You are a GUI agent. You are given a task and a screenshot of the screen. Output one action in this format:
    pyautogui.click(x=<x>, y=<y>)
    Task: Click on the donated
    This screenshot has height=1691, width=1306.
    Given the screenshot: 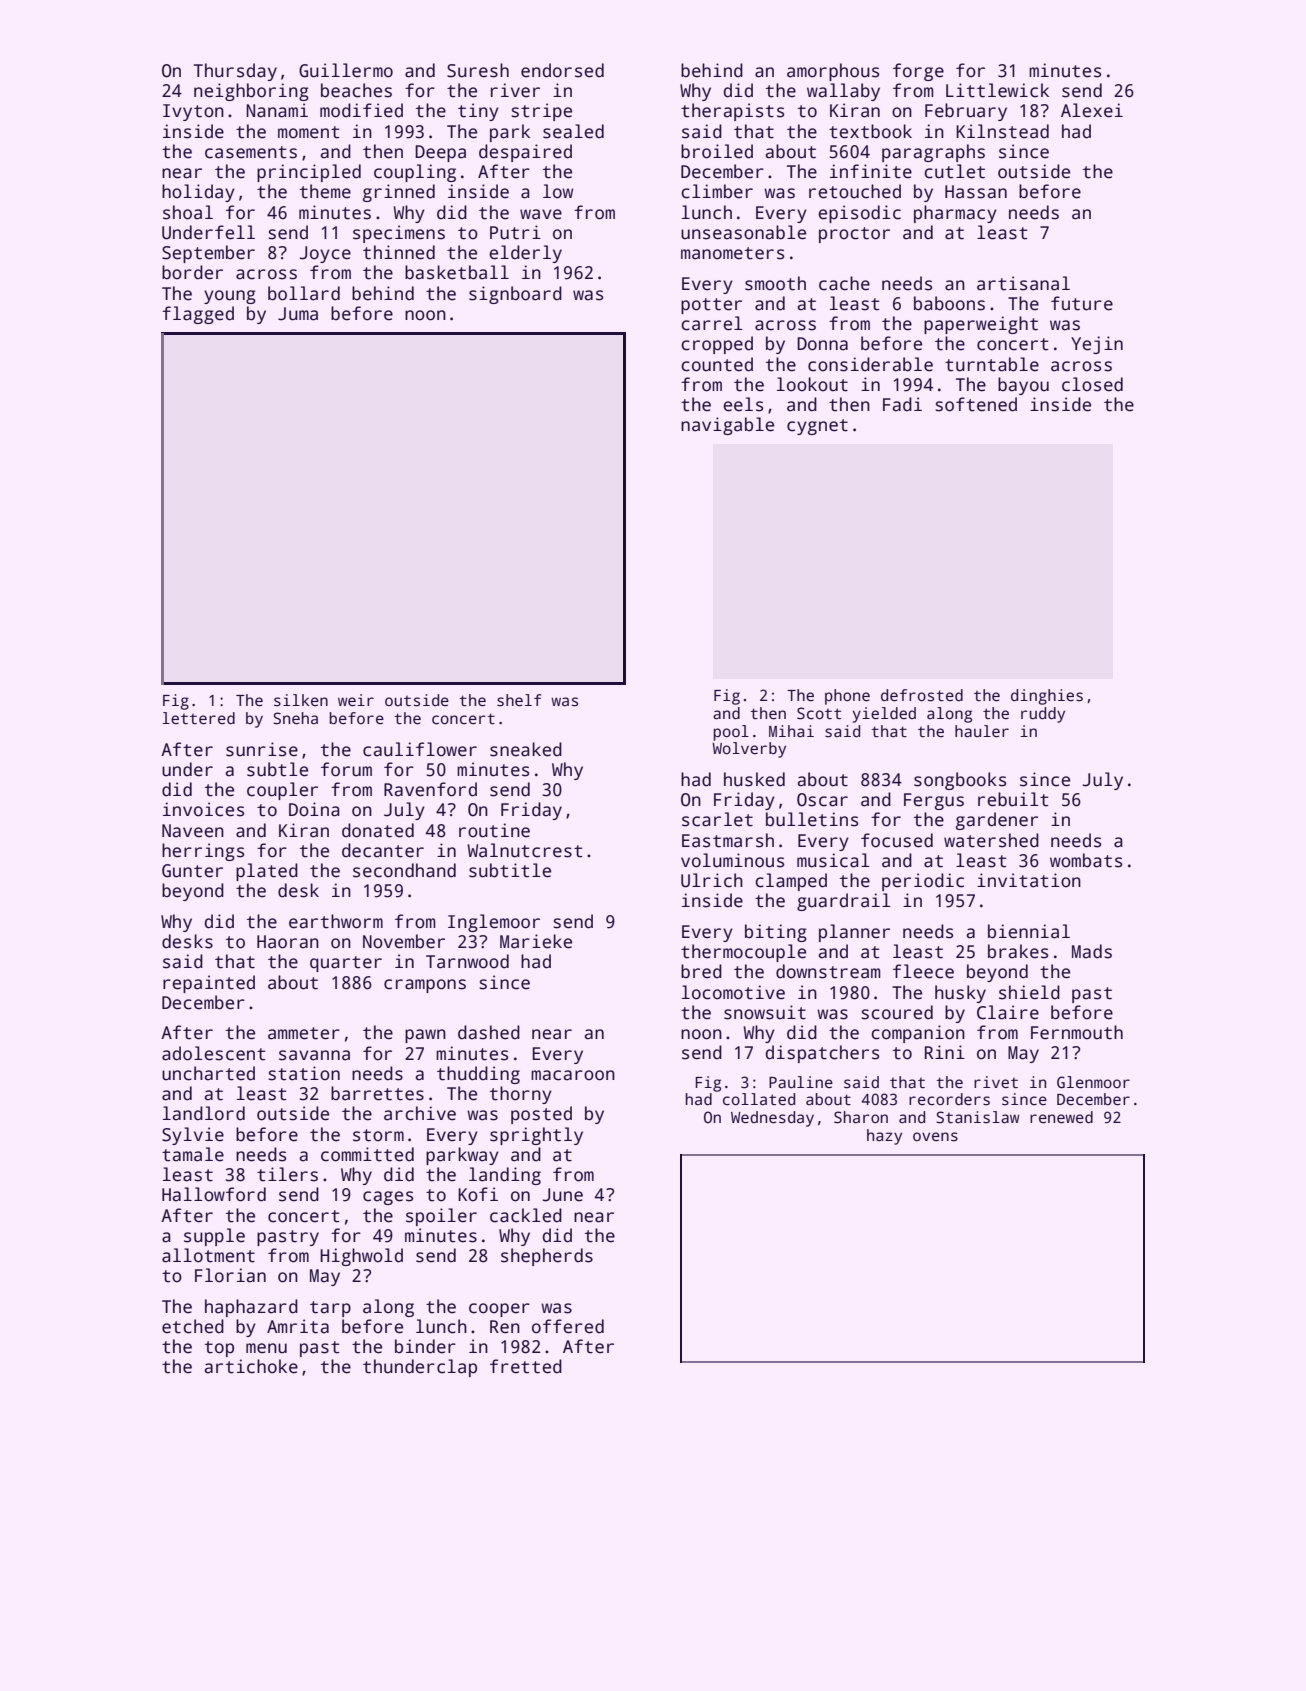 What is the action you would take?
    pyautogui.click(x=378, y=830)
